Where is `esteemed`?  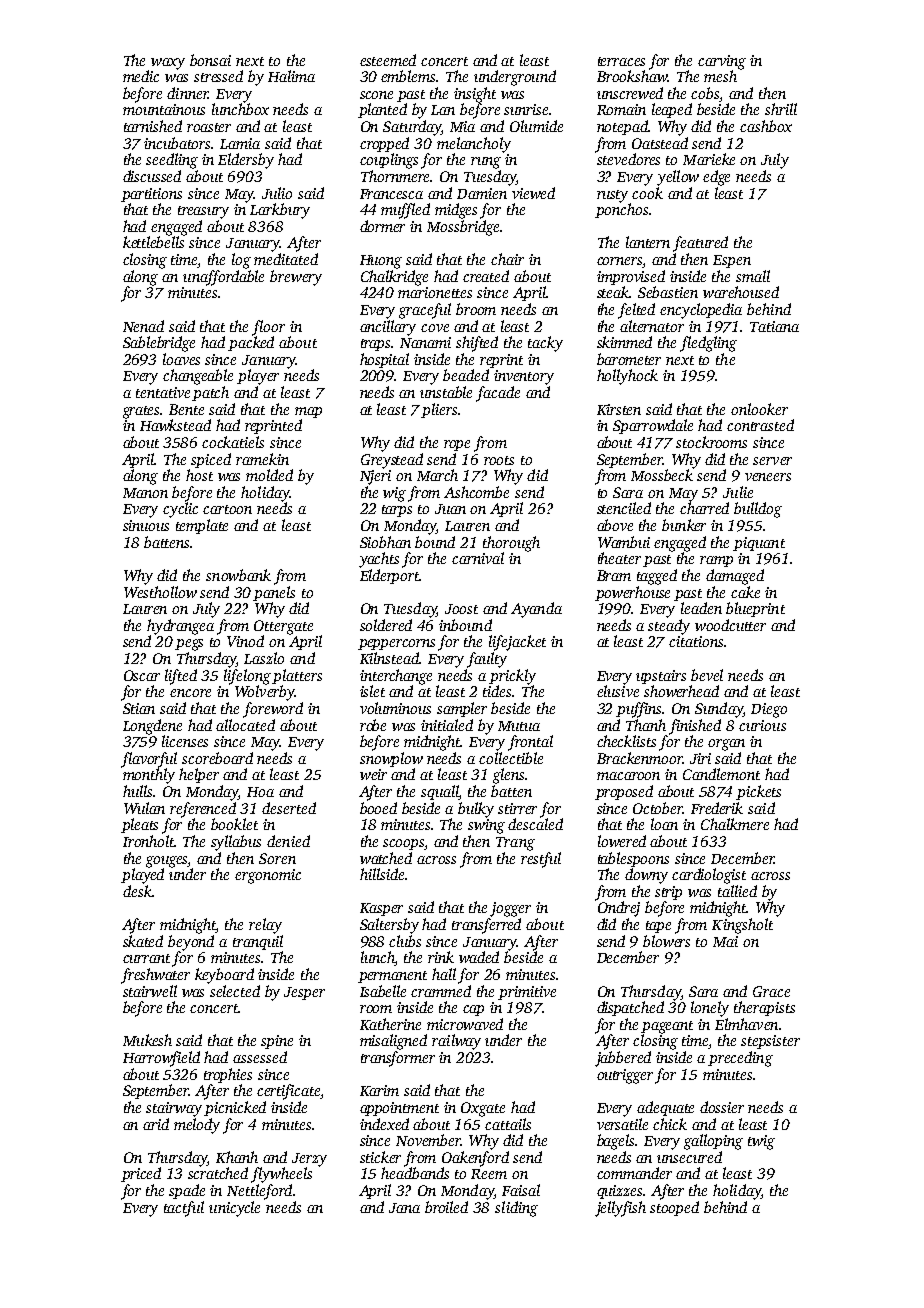 esteemed is located at coordinates (388, 60).
